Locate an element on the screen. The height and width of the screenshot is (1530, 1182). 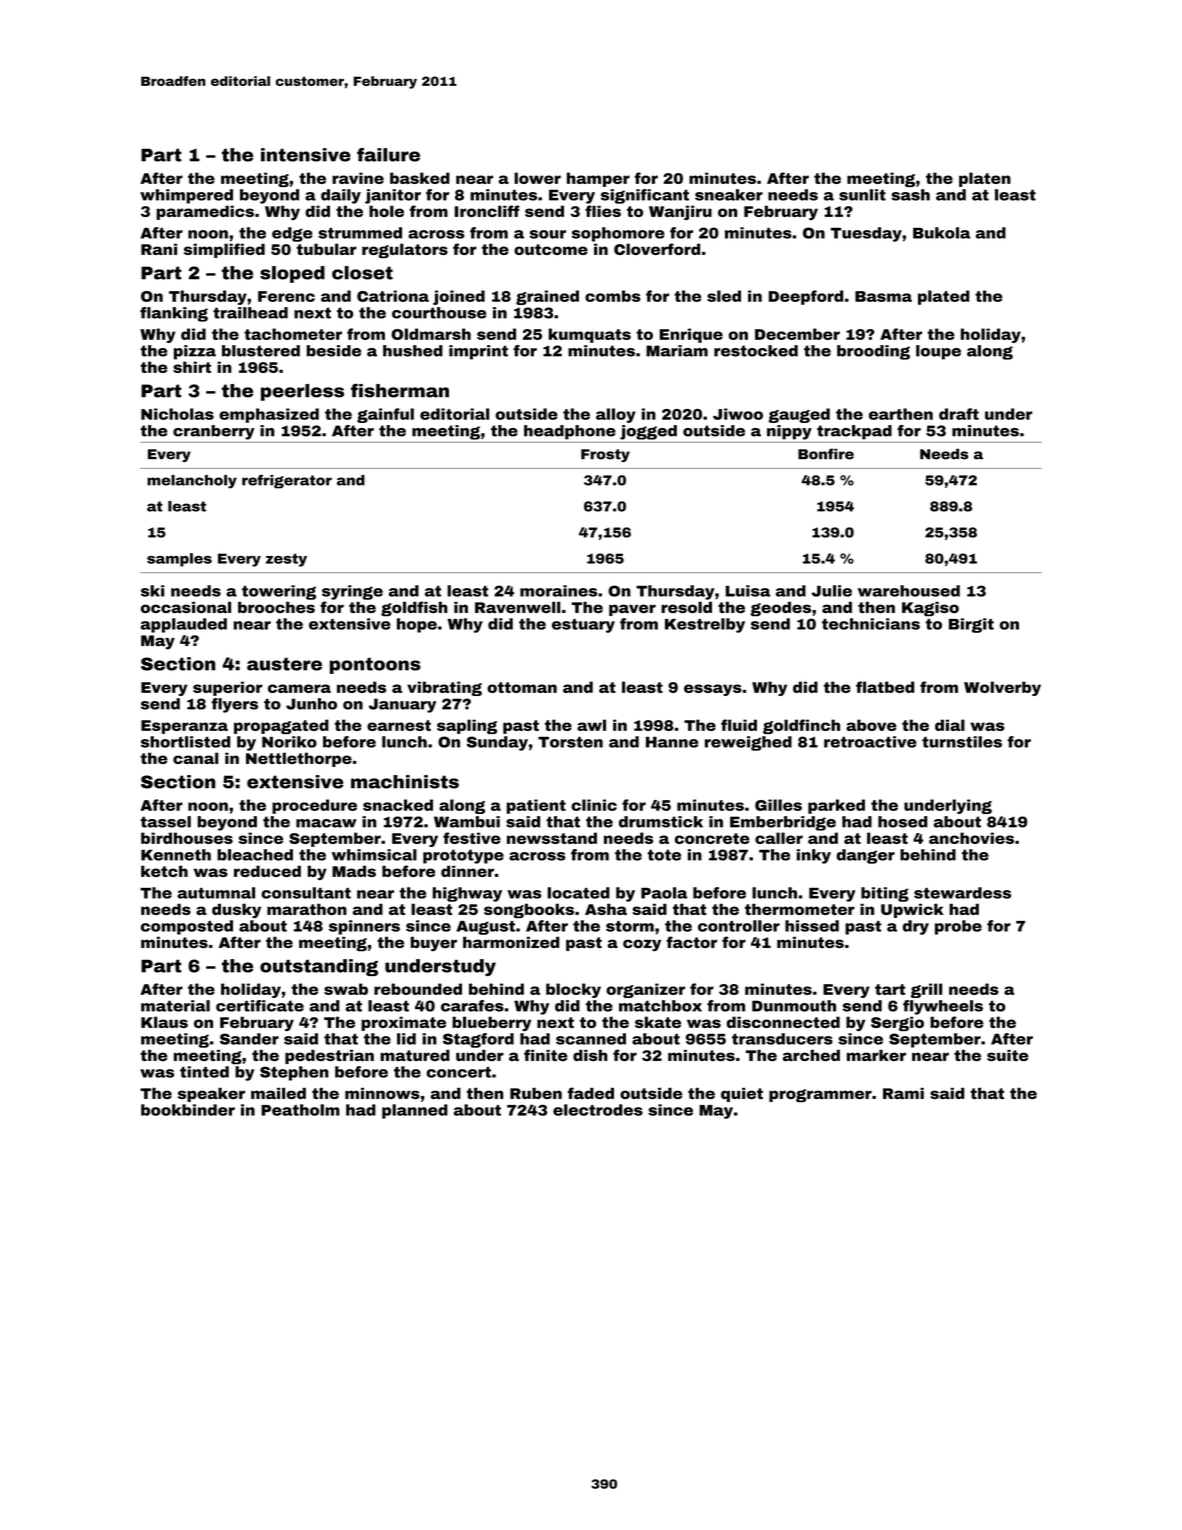
brooding is located at coordinates (873, 352).
